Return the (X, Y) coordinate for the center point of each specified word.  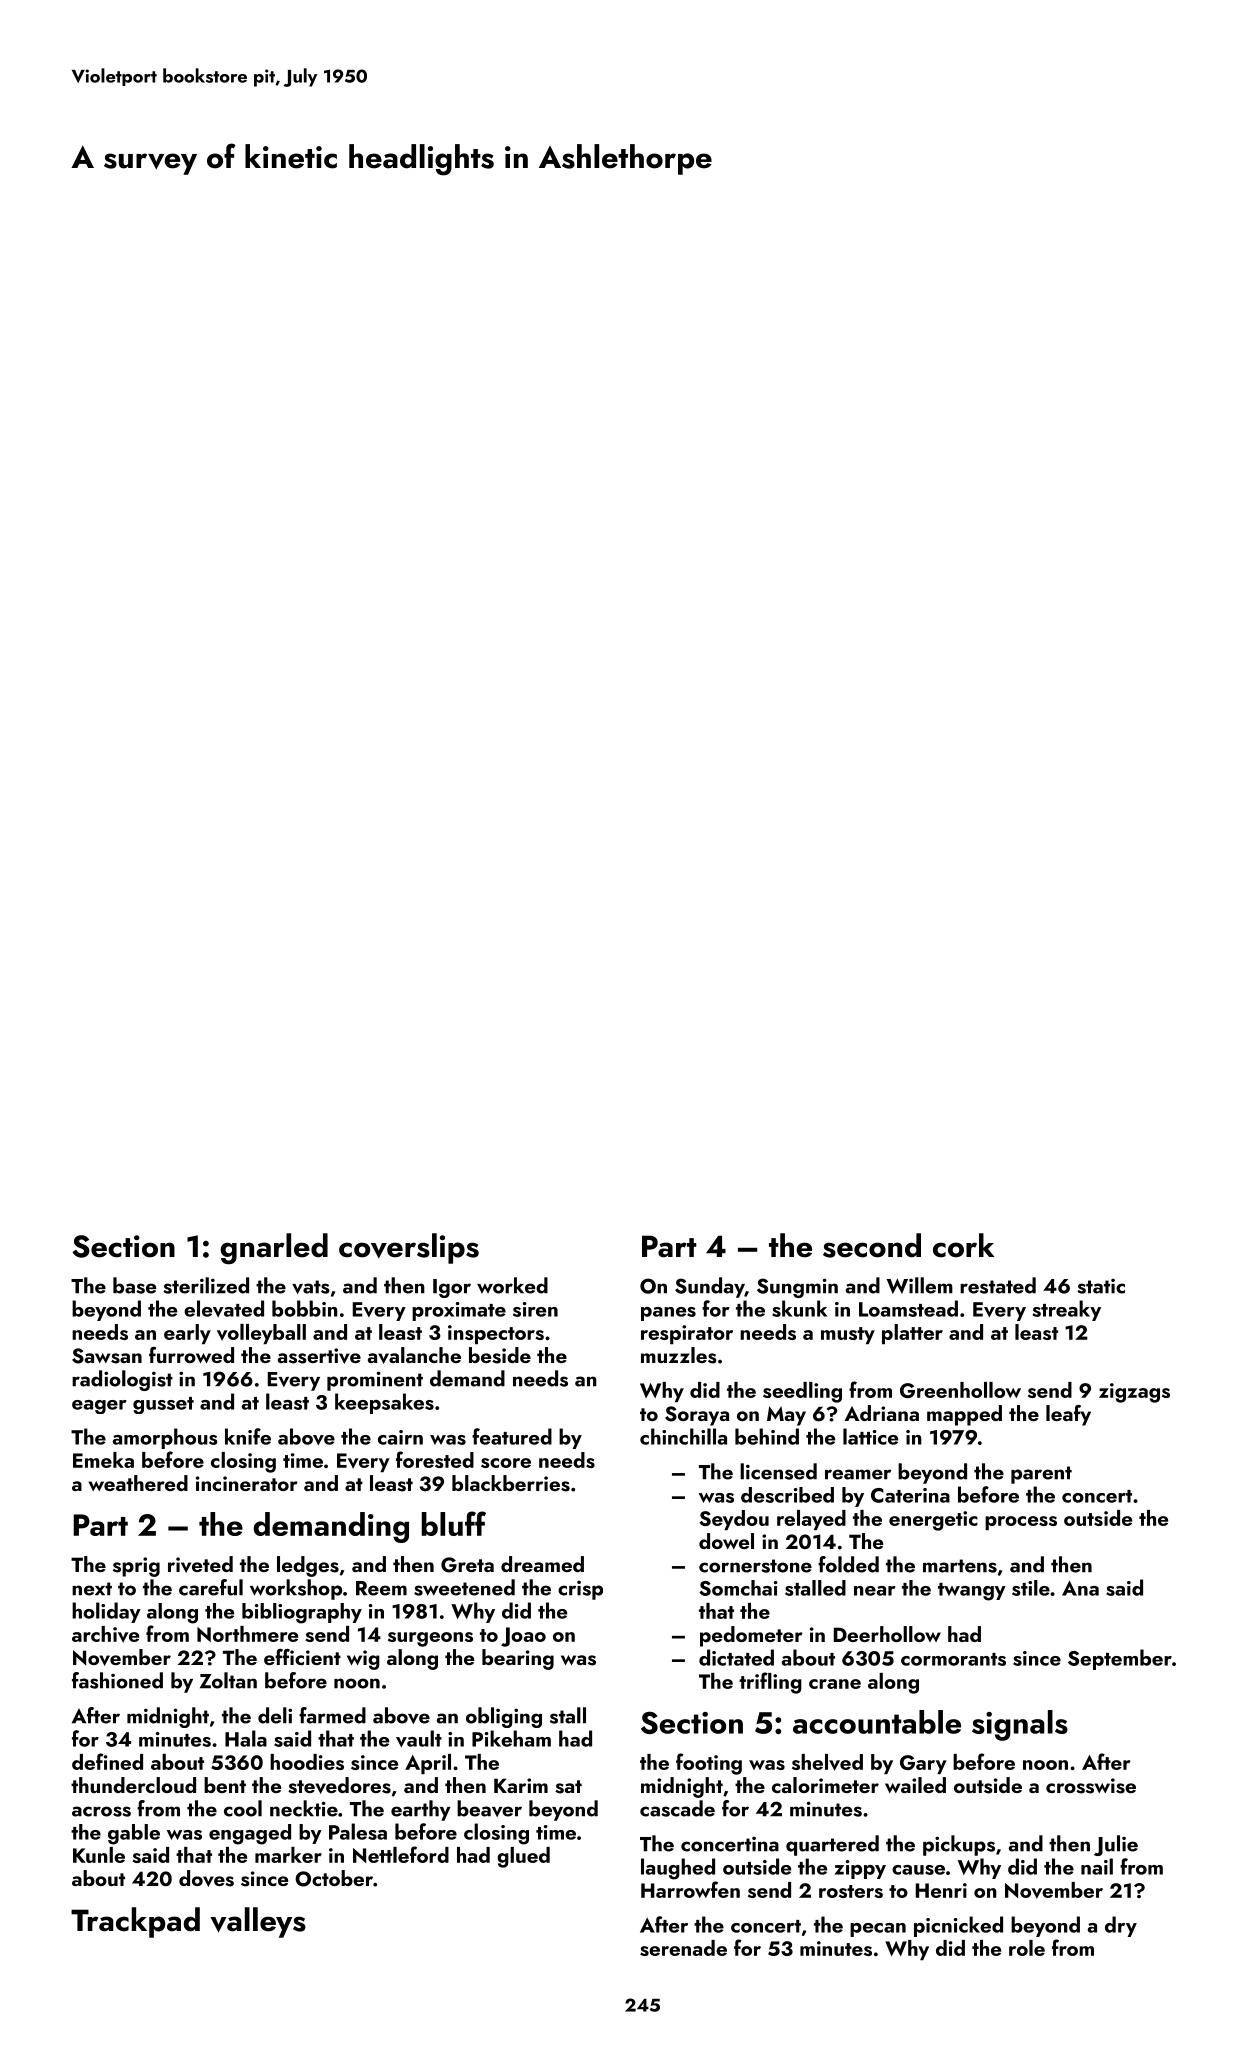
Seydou (734, 1520)
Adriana (881, 1413)
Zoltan (228, 1680)
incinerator (247, 1483)
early (187, 1334)
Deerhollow (887, 1634)
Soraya (697, 1416)
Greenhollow (960, 1390)
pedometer (751, 1636)
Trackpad (135, 1922)
